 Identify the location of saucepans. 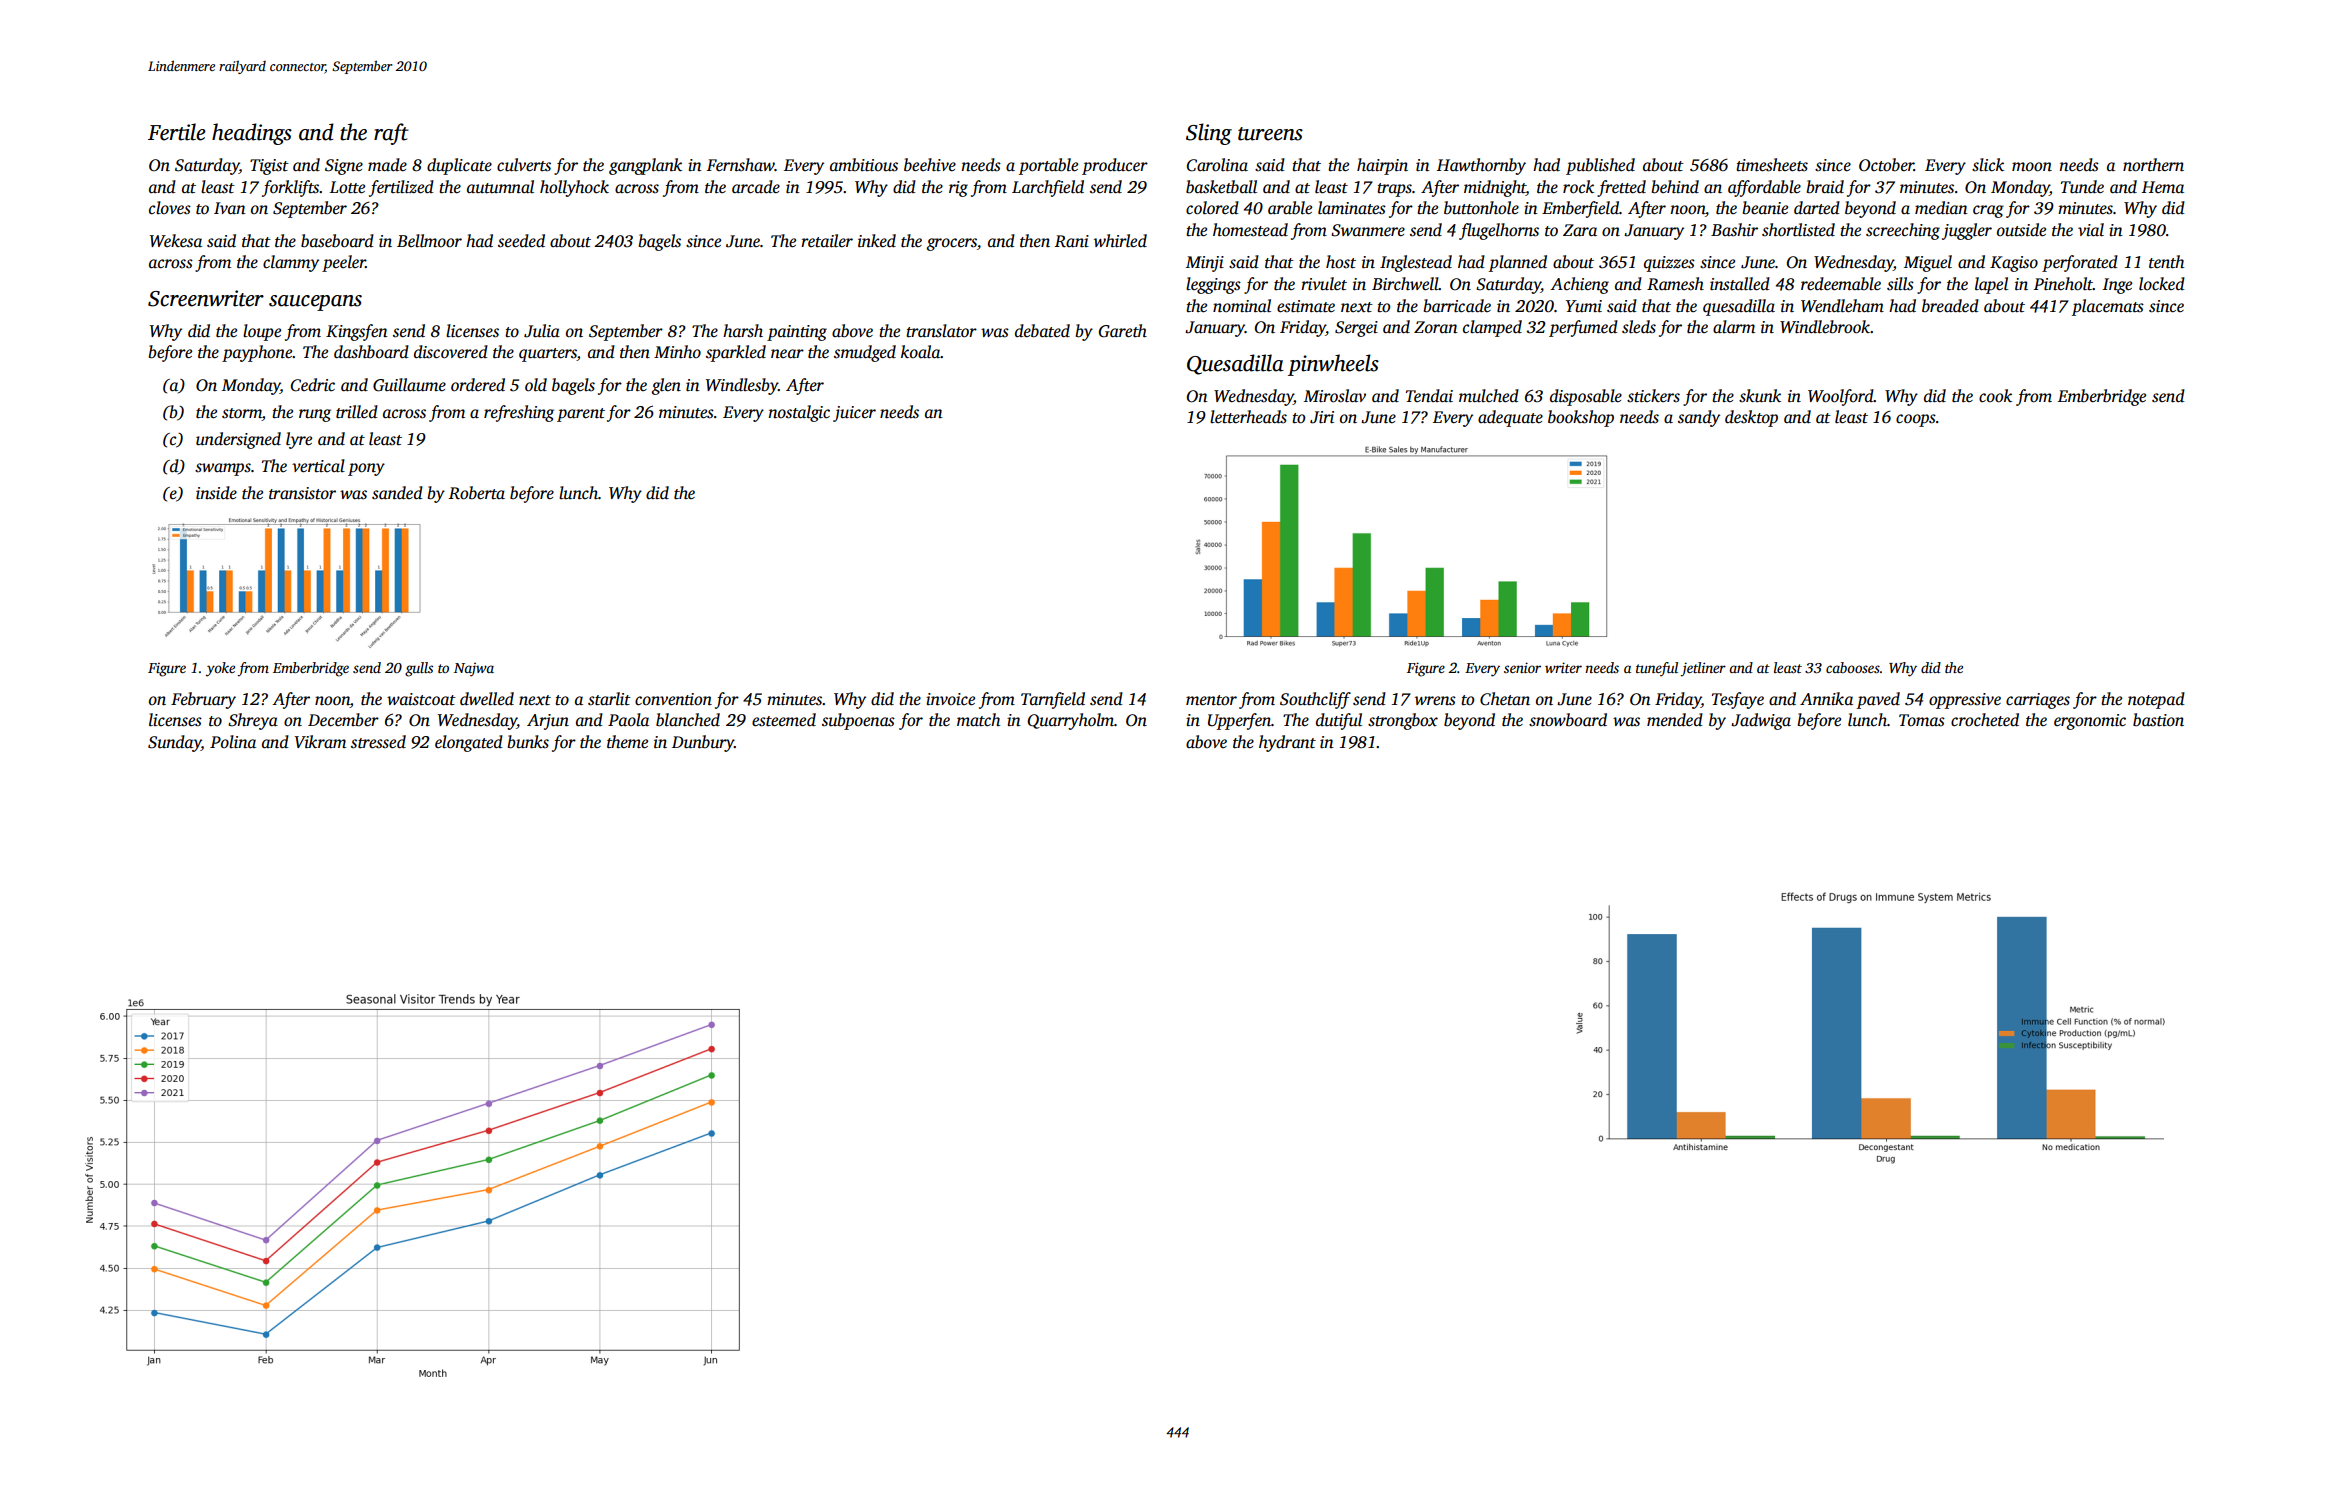
(315, 303).
